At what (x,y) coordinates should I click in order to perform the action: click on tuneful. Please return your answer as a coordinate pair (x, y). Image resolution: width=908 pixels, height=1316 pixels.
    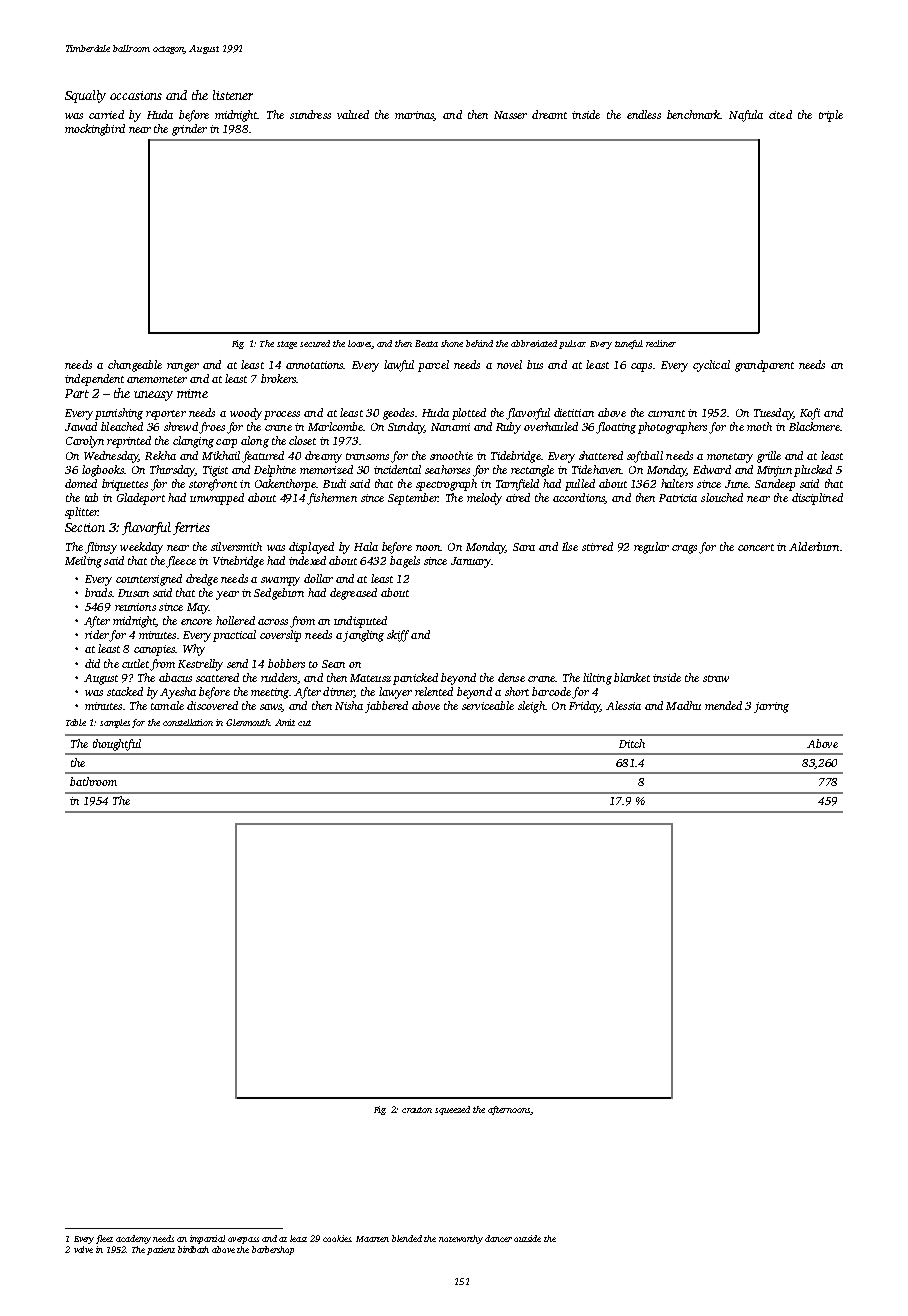
    Looking at the image, I should click on (629, 344).
